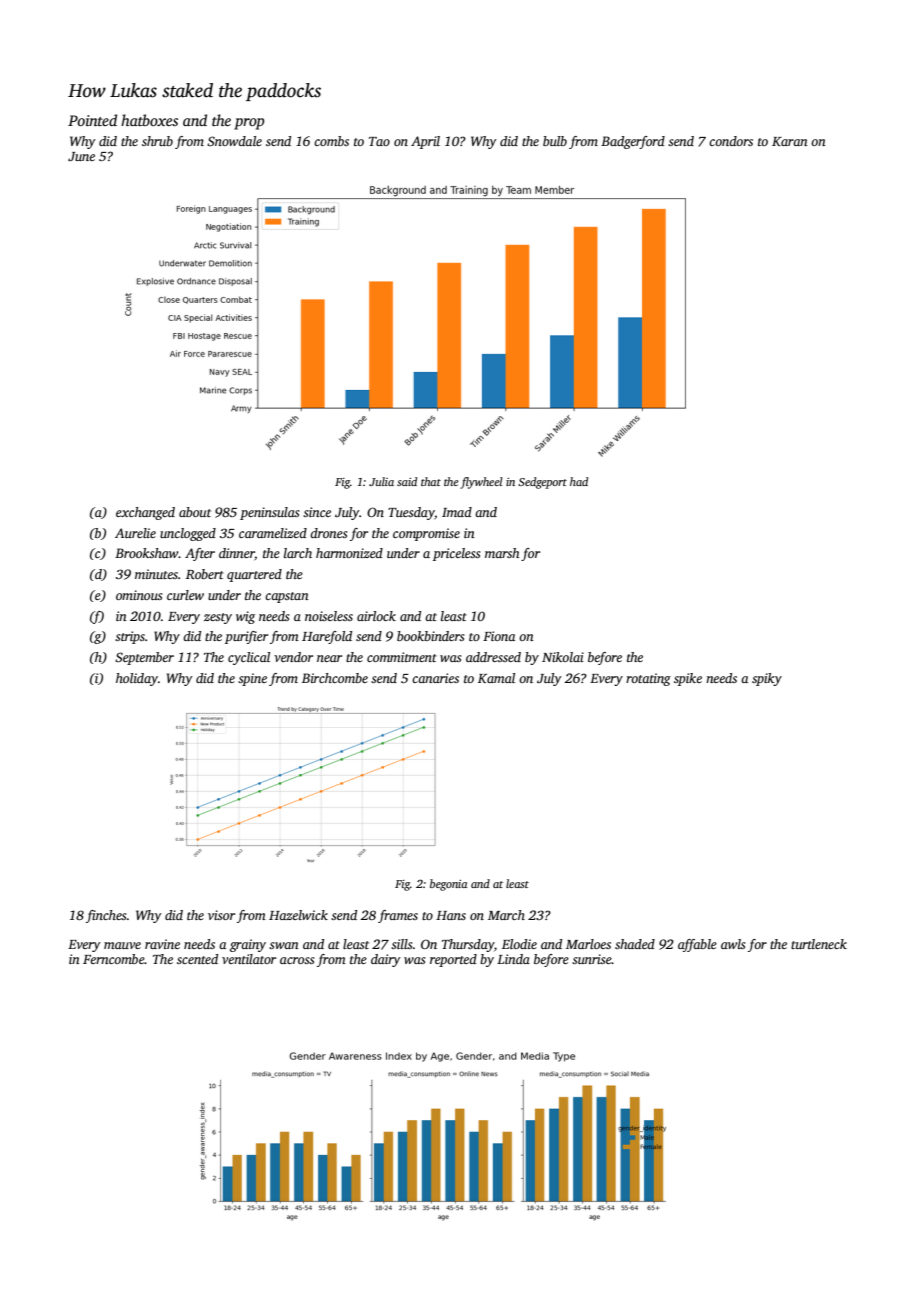  What do you see at coordinates (481, 483) in the image?
I see `flywheel` at bounding box center [481, 483].
